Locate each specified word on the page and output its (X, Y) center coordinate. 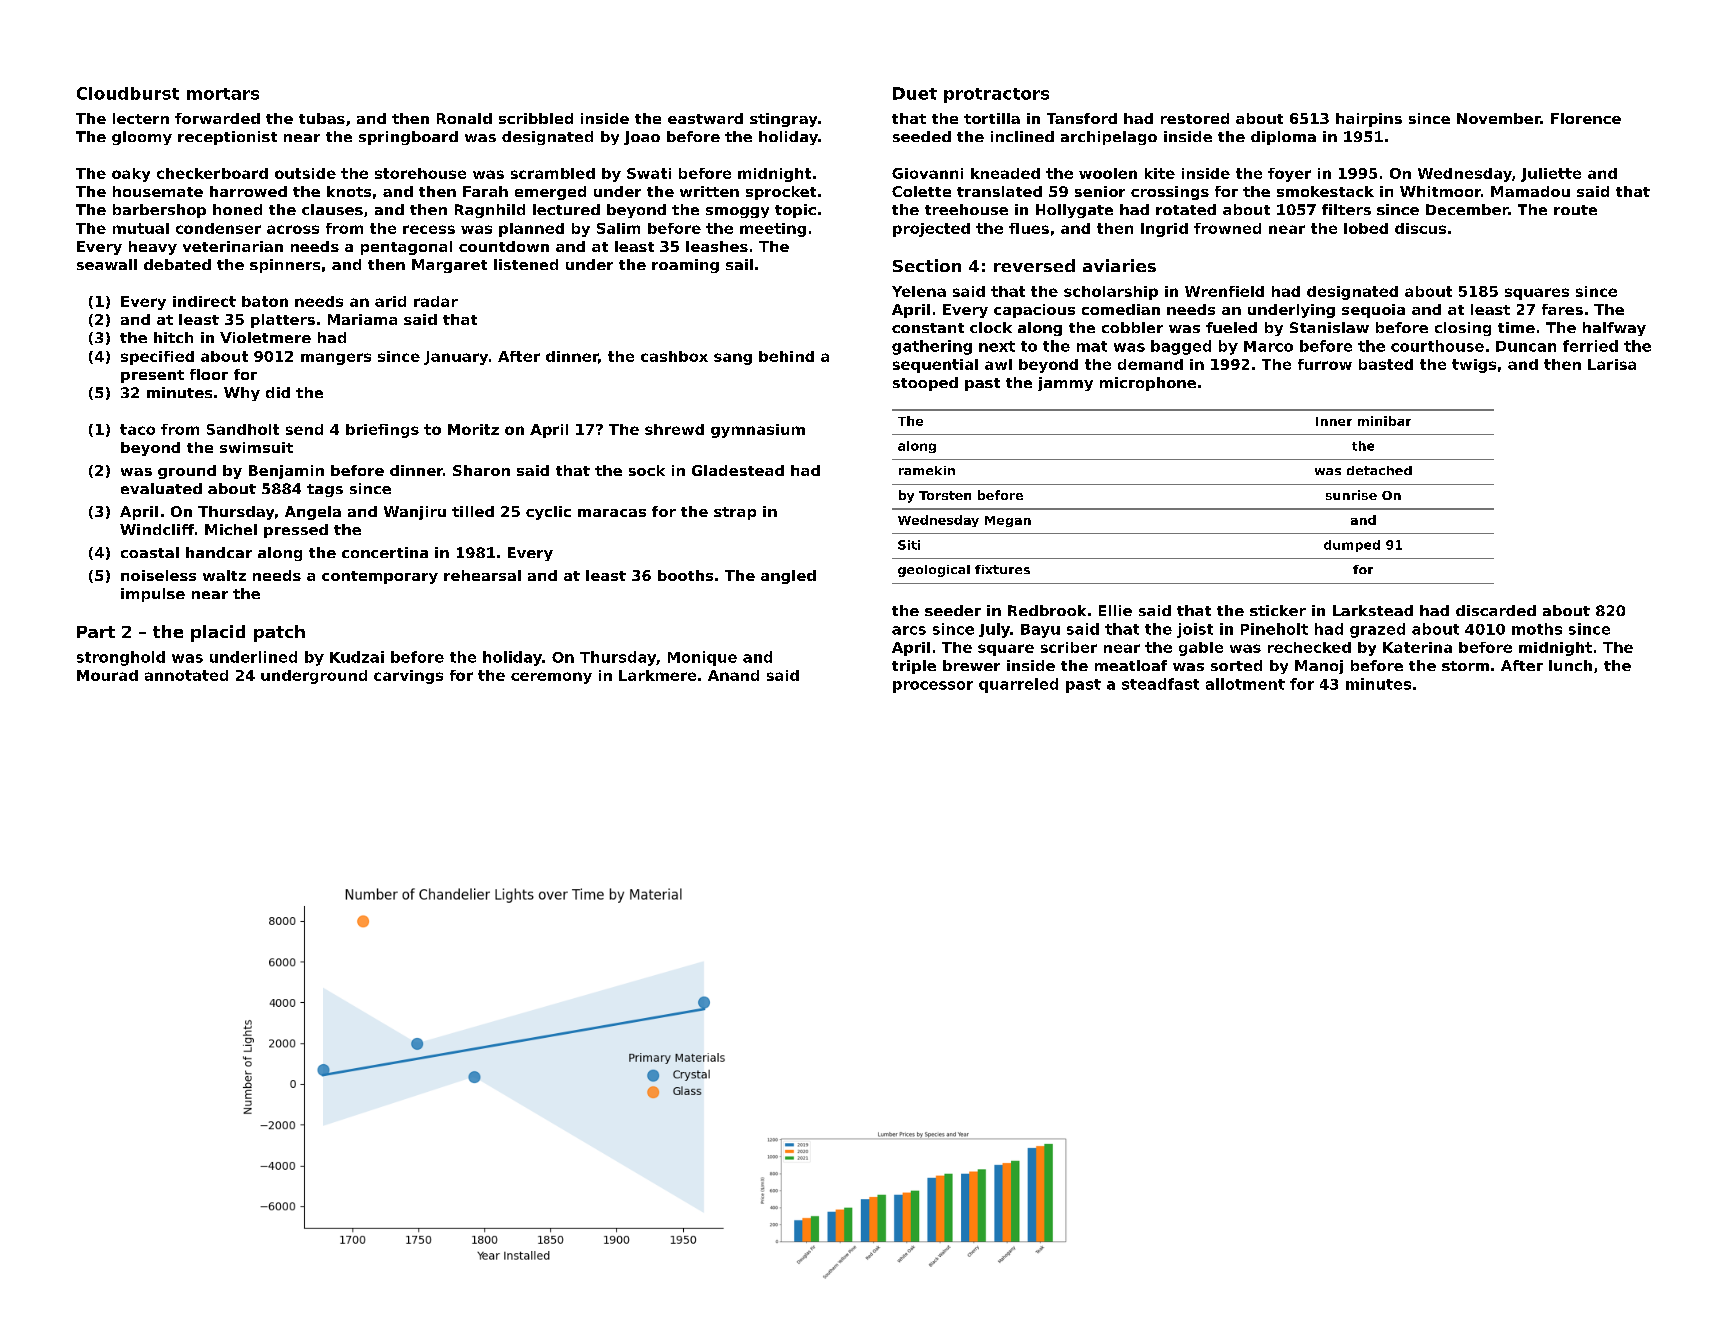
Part (96, 632)
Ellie (1115, 610)
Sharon (481, 470)
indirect (204, 301)
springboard (408, 138)
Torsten (945, 495)
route (1575, 210)
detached (1379, 470)
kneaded (1005, 173)
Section (927, 265)
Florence (1586, 118)
